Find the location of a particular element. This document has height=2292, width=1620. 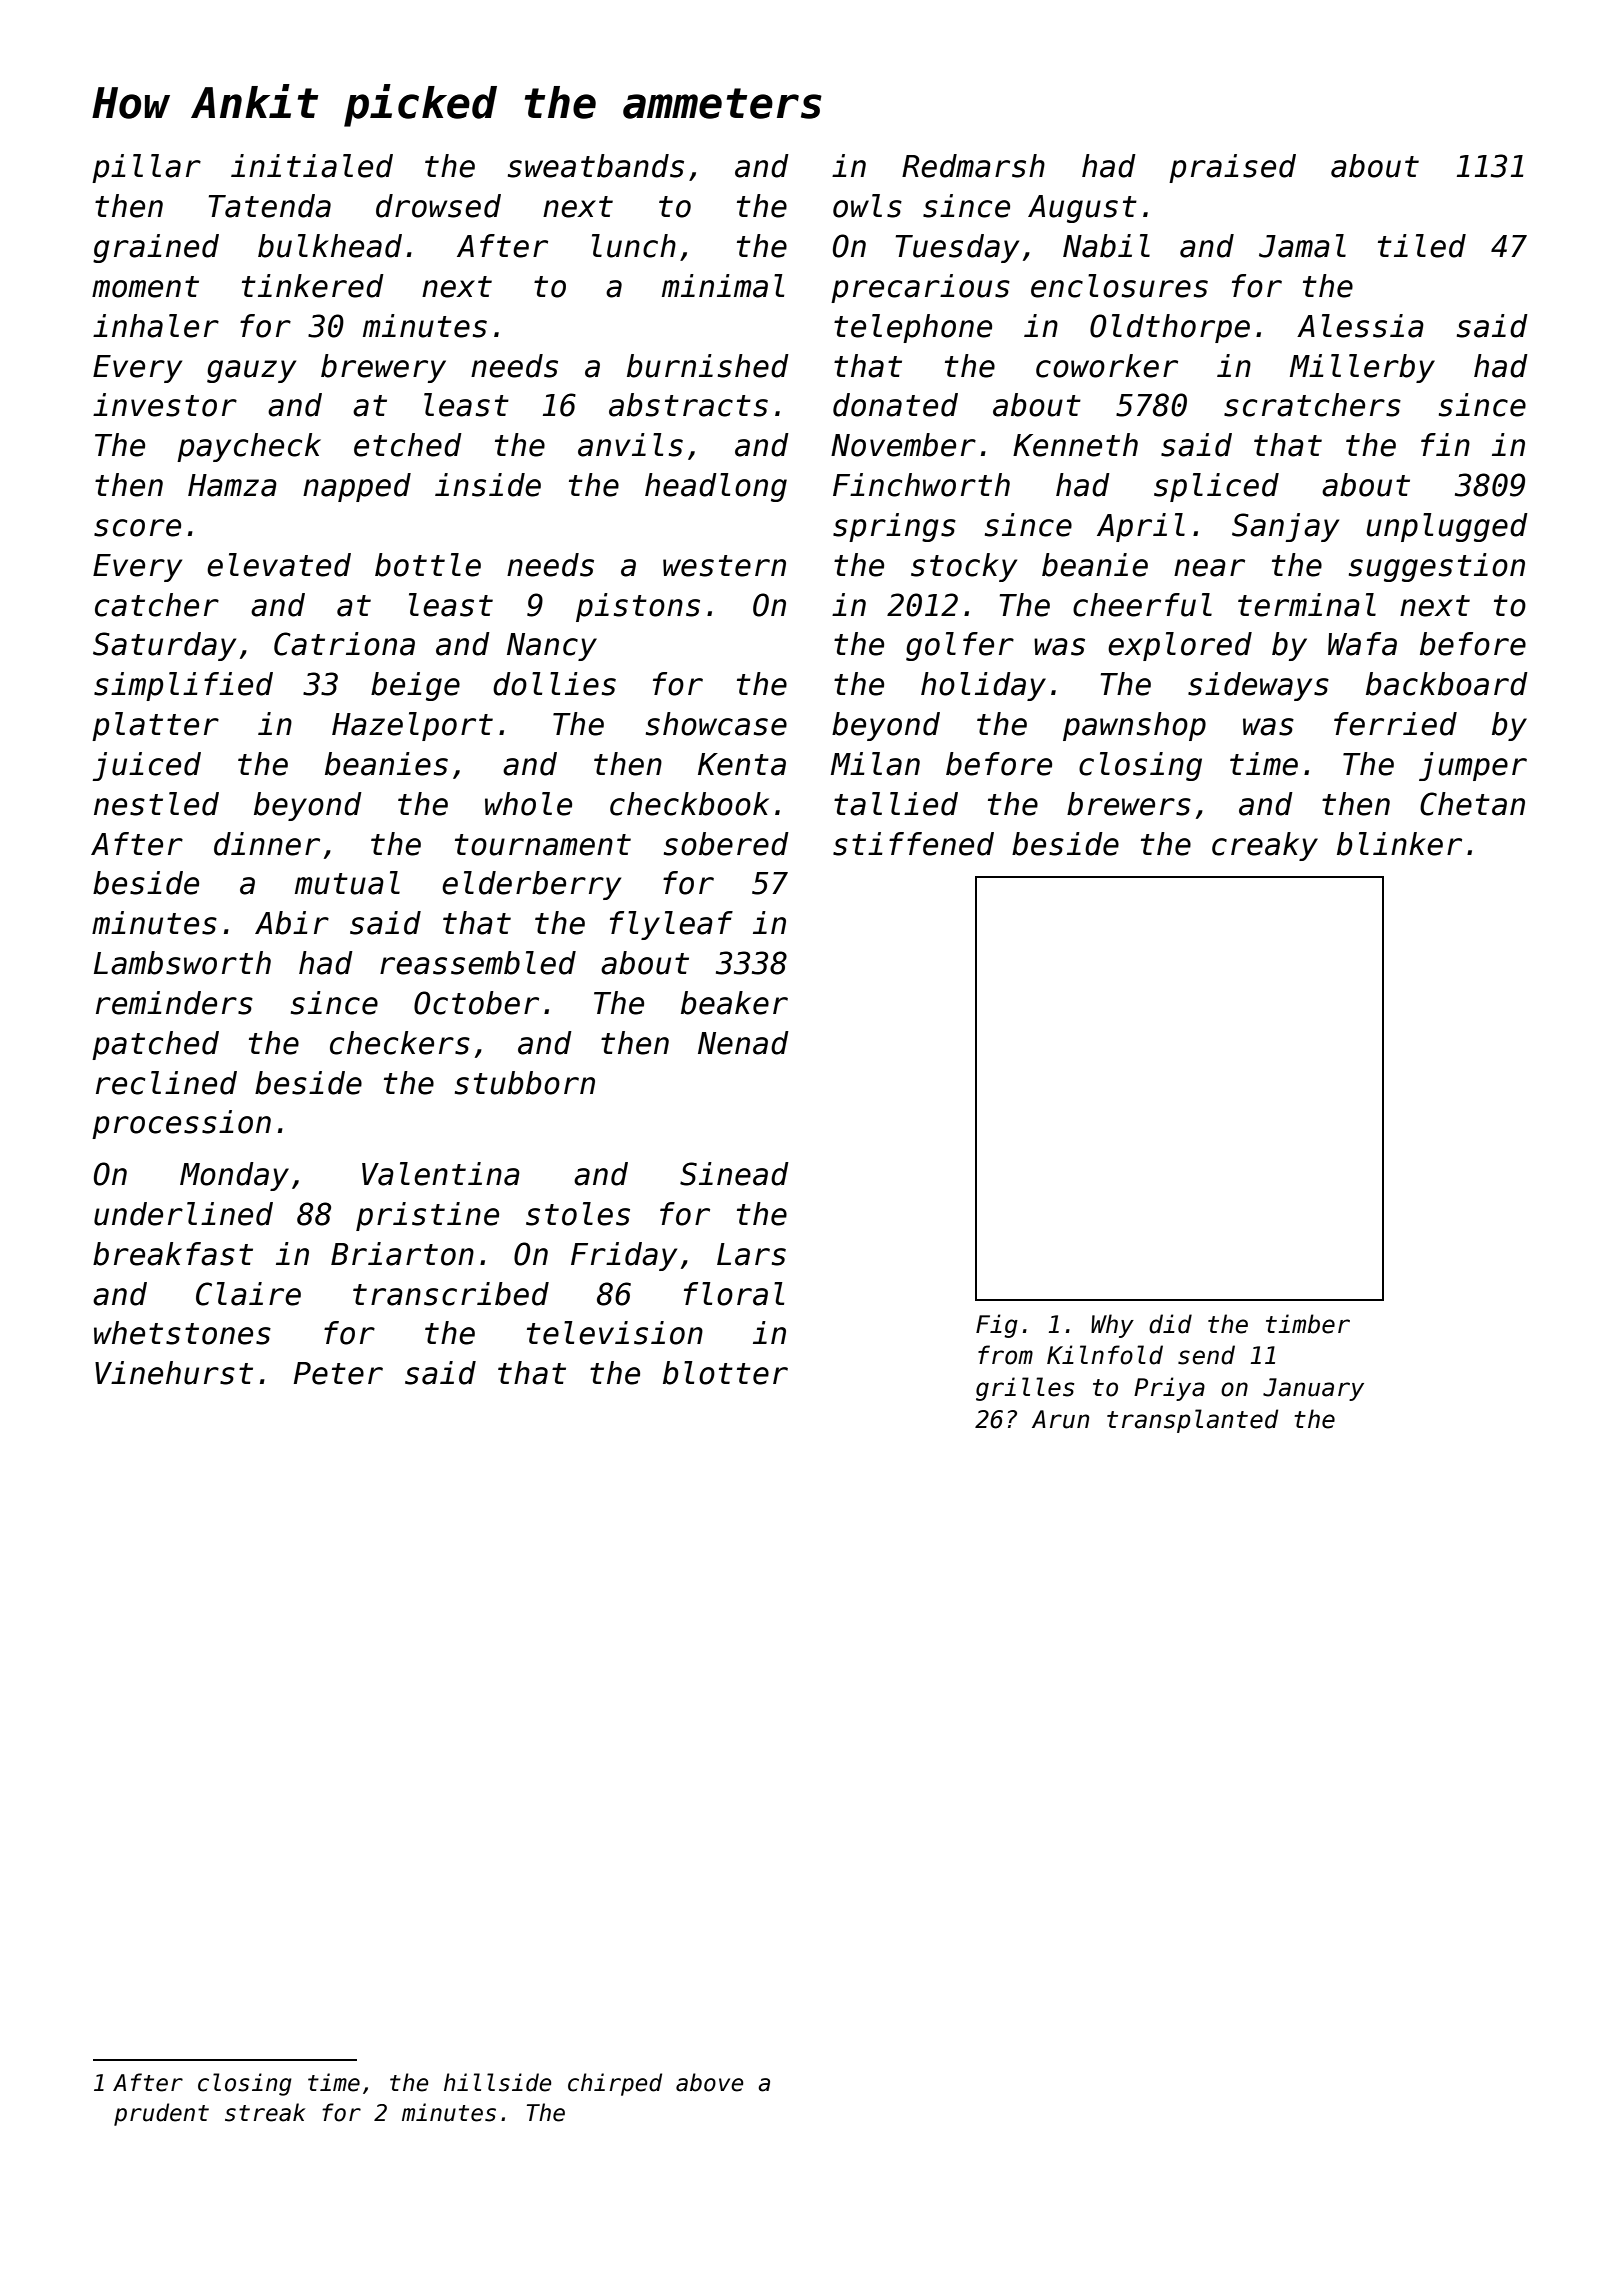

checkers is located at coordinates (400, 1043).
